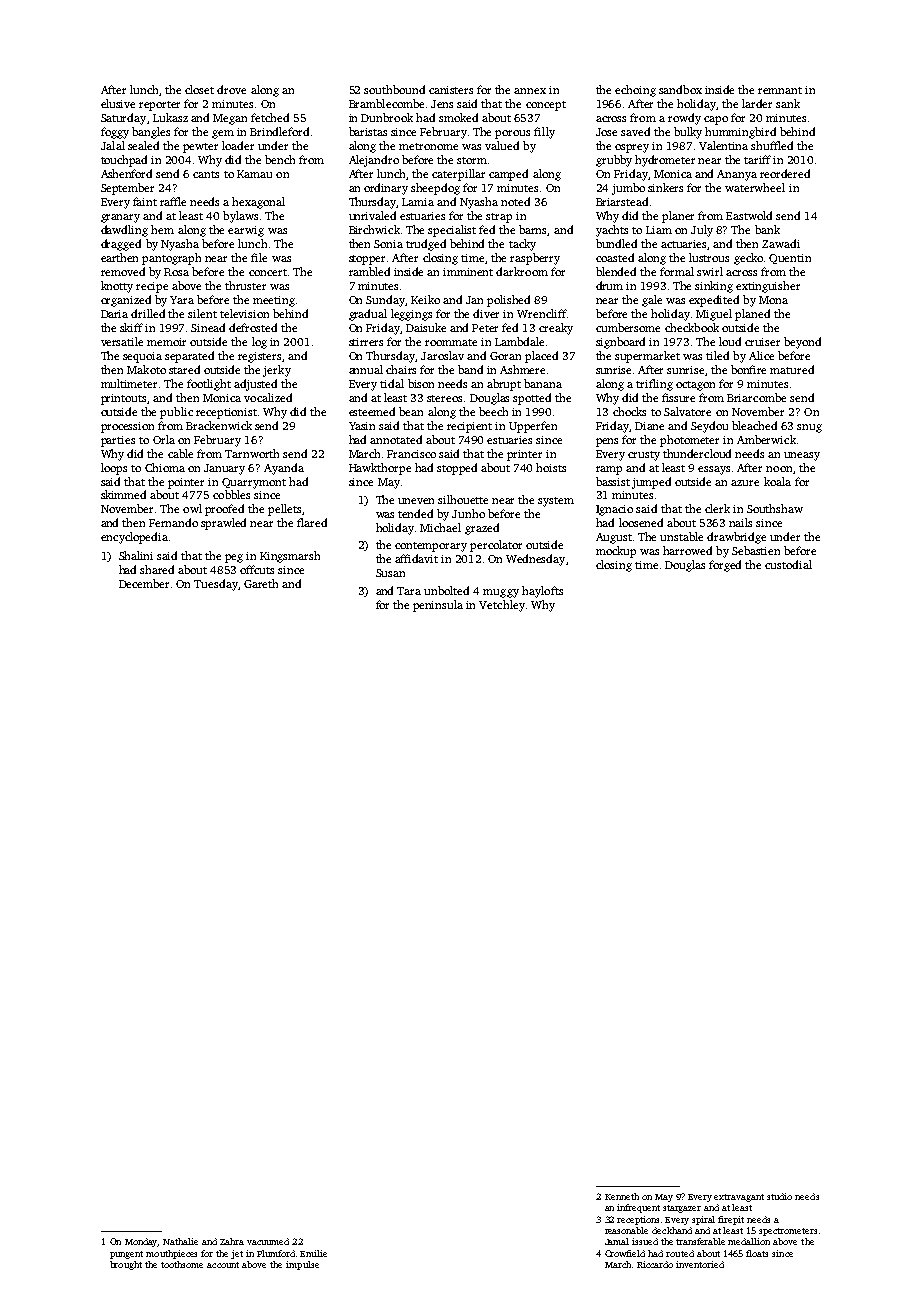 The height and width of the screenshot is (1308, 924). Describe the element at coordinates (136, 555) in the screenshot. I see `Shalini` at that location.
